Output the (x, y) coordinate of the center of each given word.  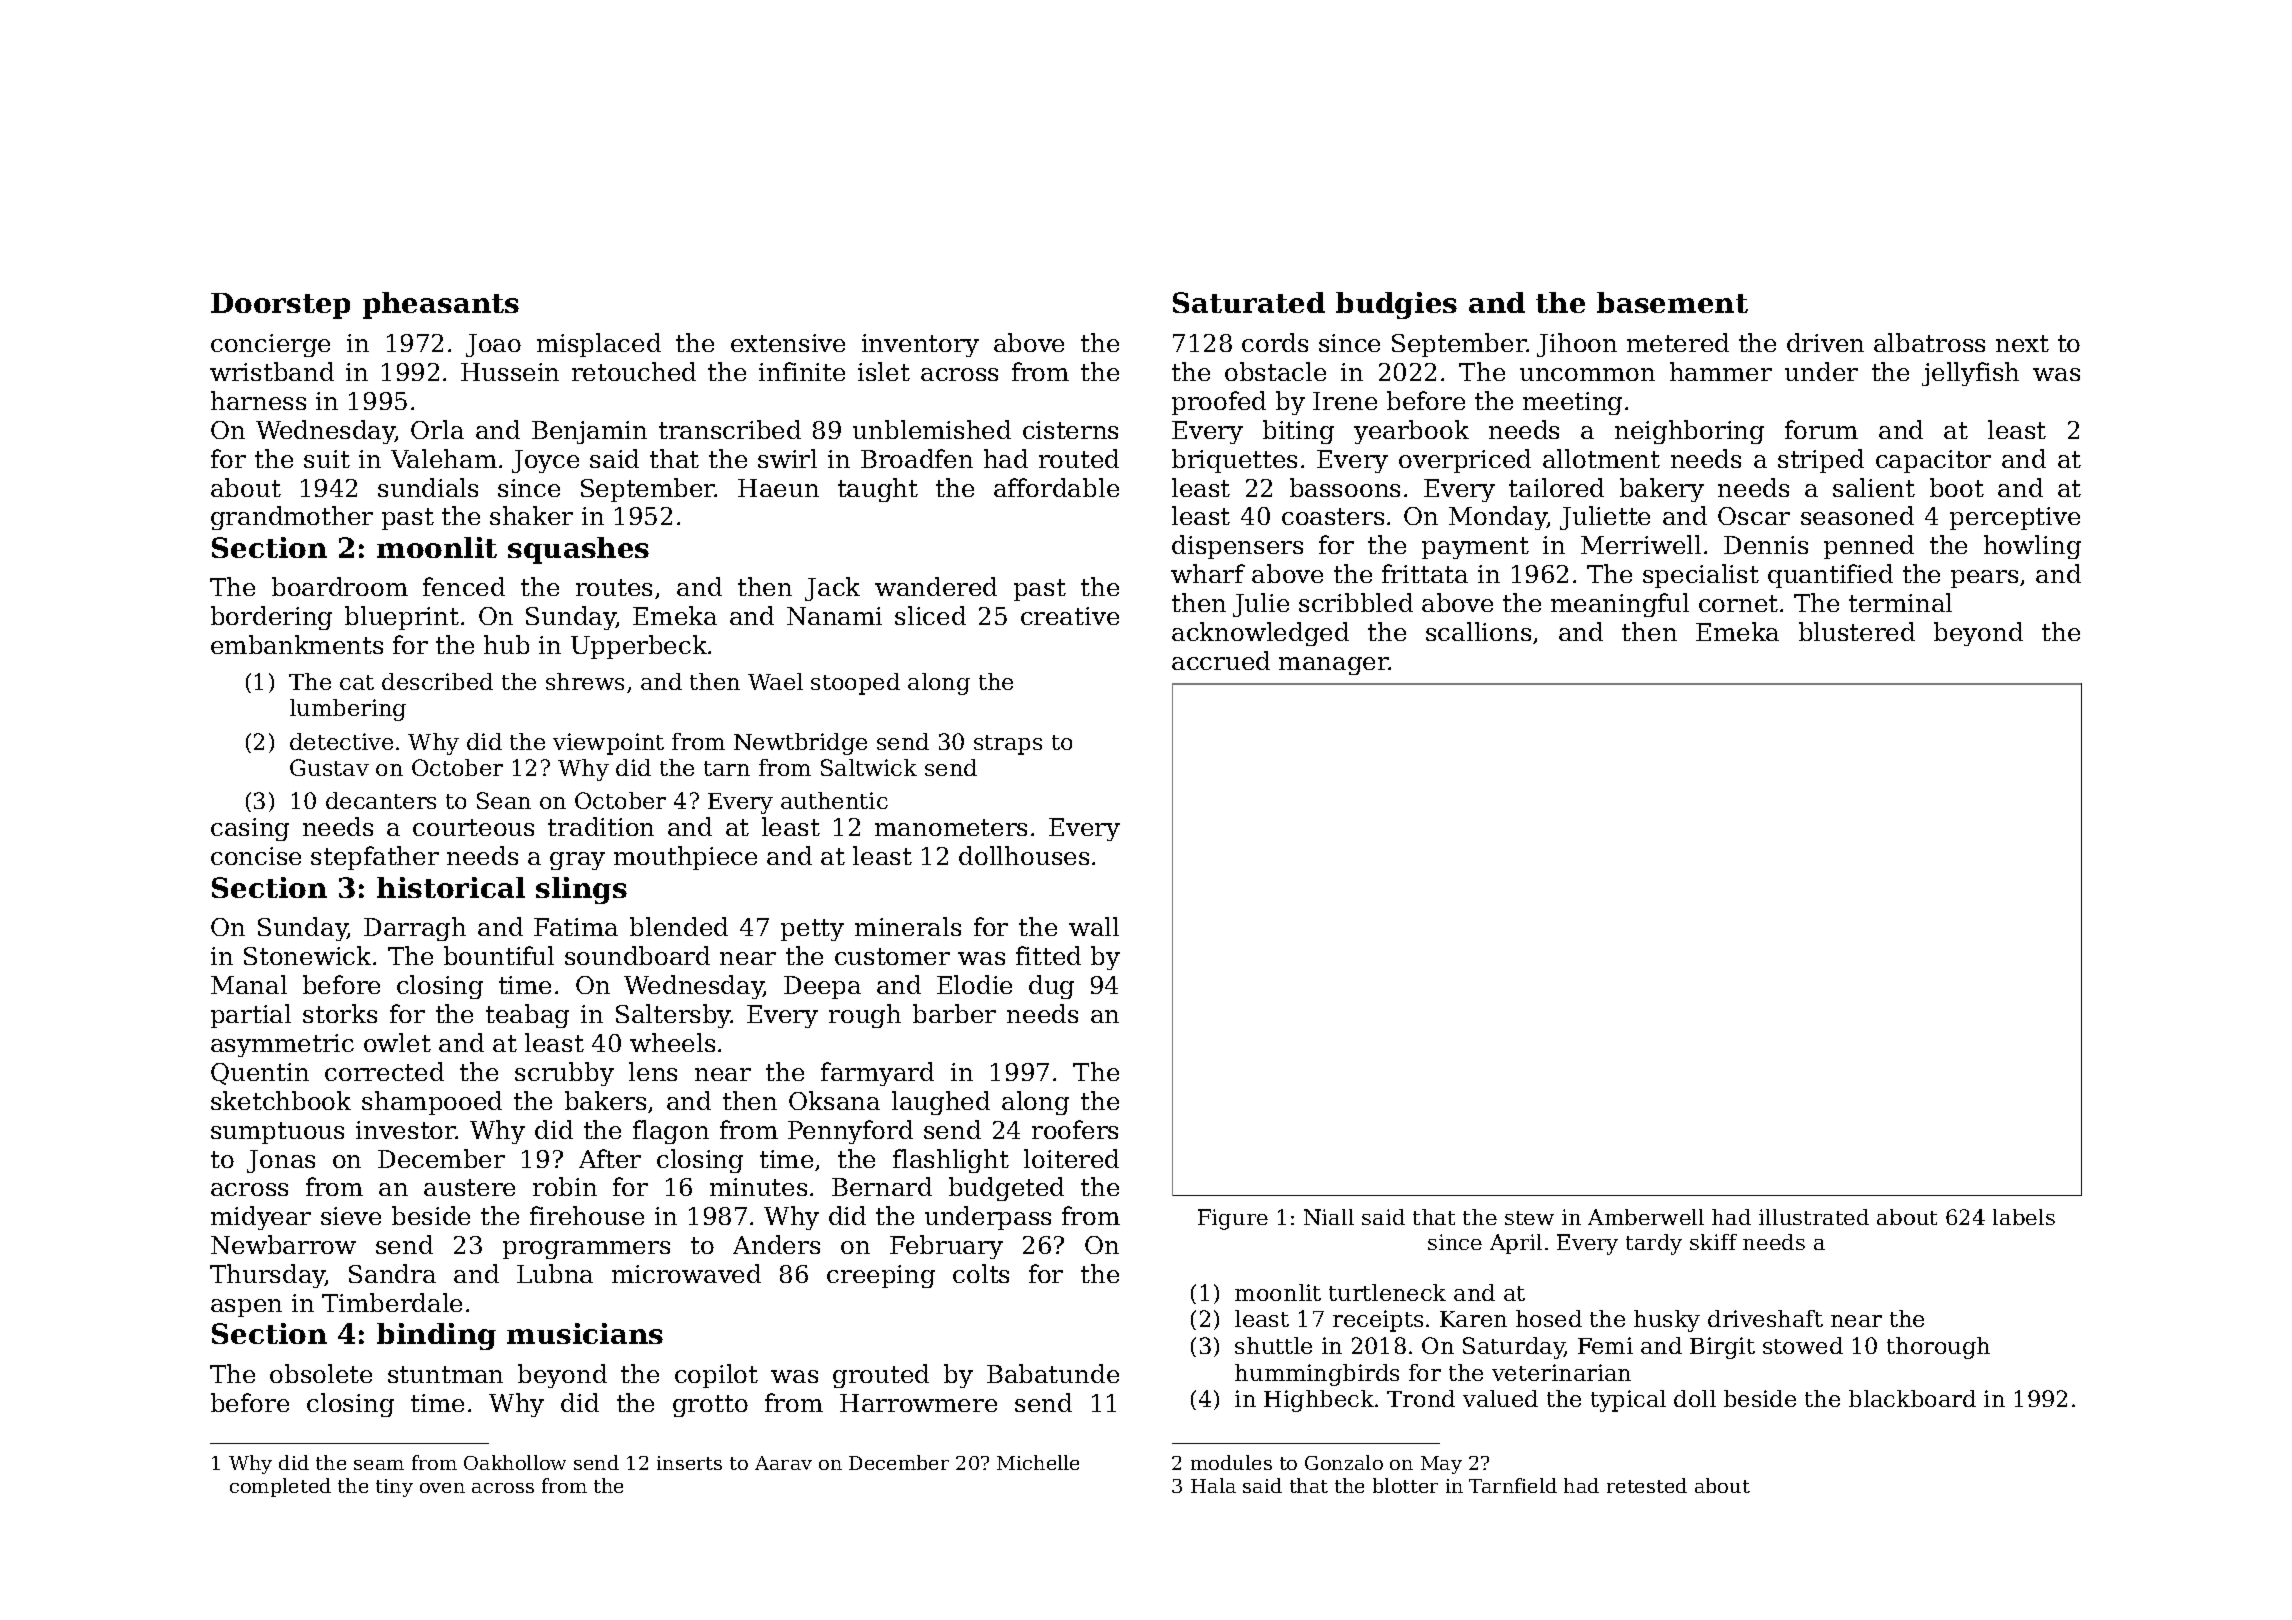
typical (1628, 1401)
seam (379, 1465)
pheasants (441, 305)
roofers (1075, 1129)
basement (1672, 302)
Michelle (1038, 1462)
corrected (384, 1071)
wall (1094, 926)
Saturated (1249, 302)
